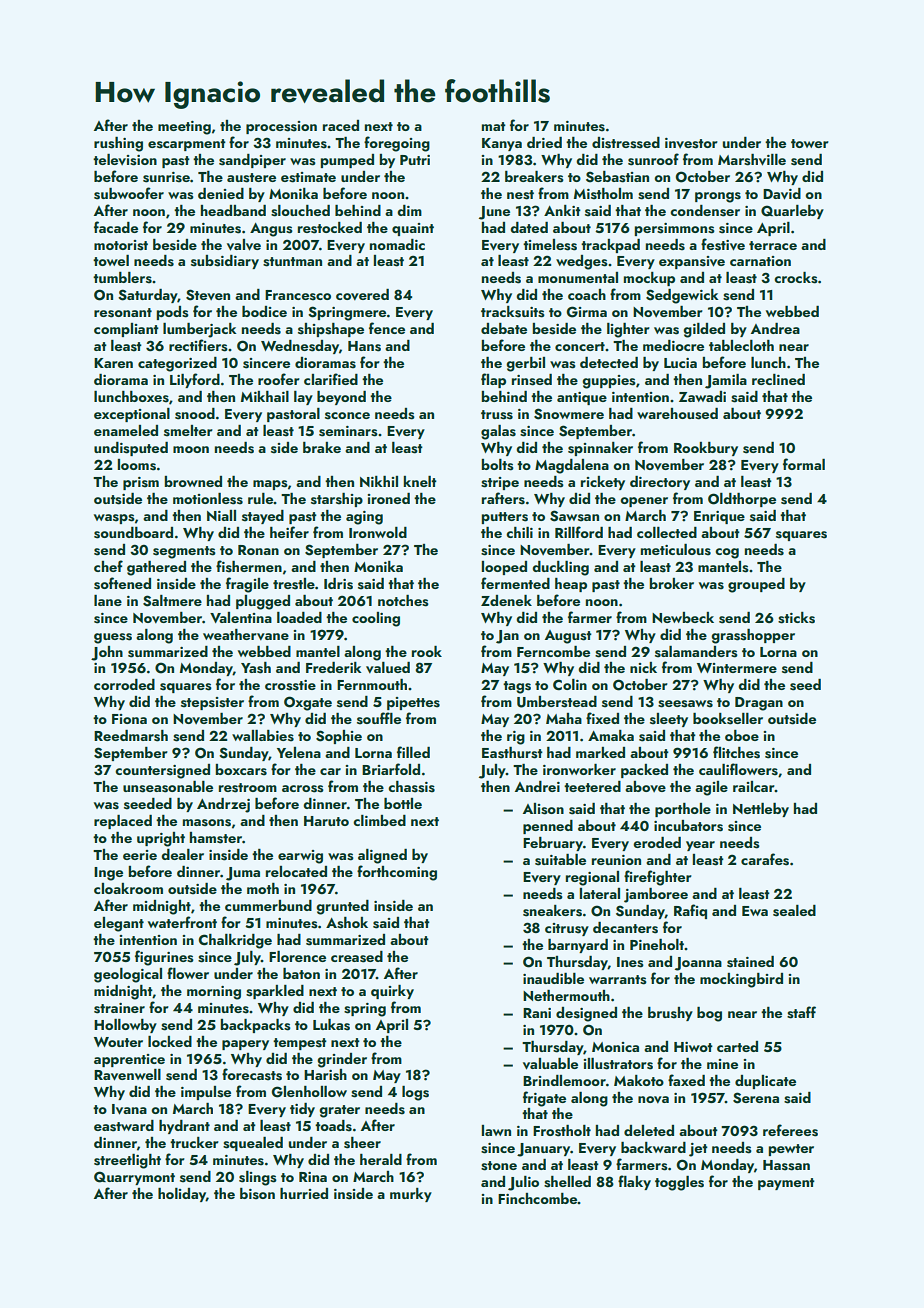 The image size is (924, 1308). Describe the element at coordinates (571, 585) in the screenshot. I see `heap` at that location.
